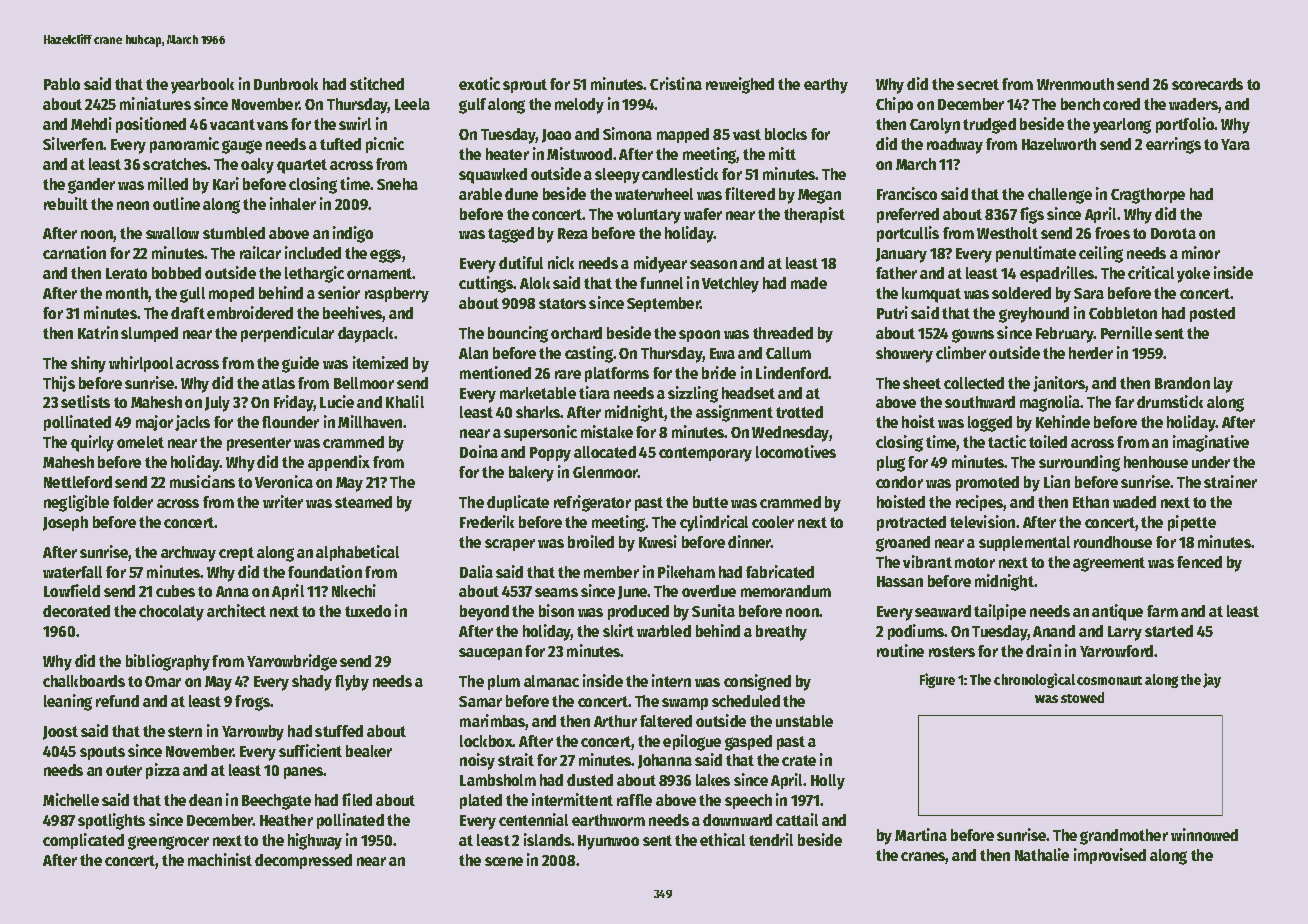 This screenshot has width=1308, height=924. Describe the element at coordinates (493, 722) in the screenshot. I see `marimbas` at that location.
